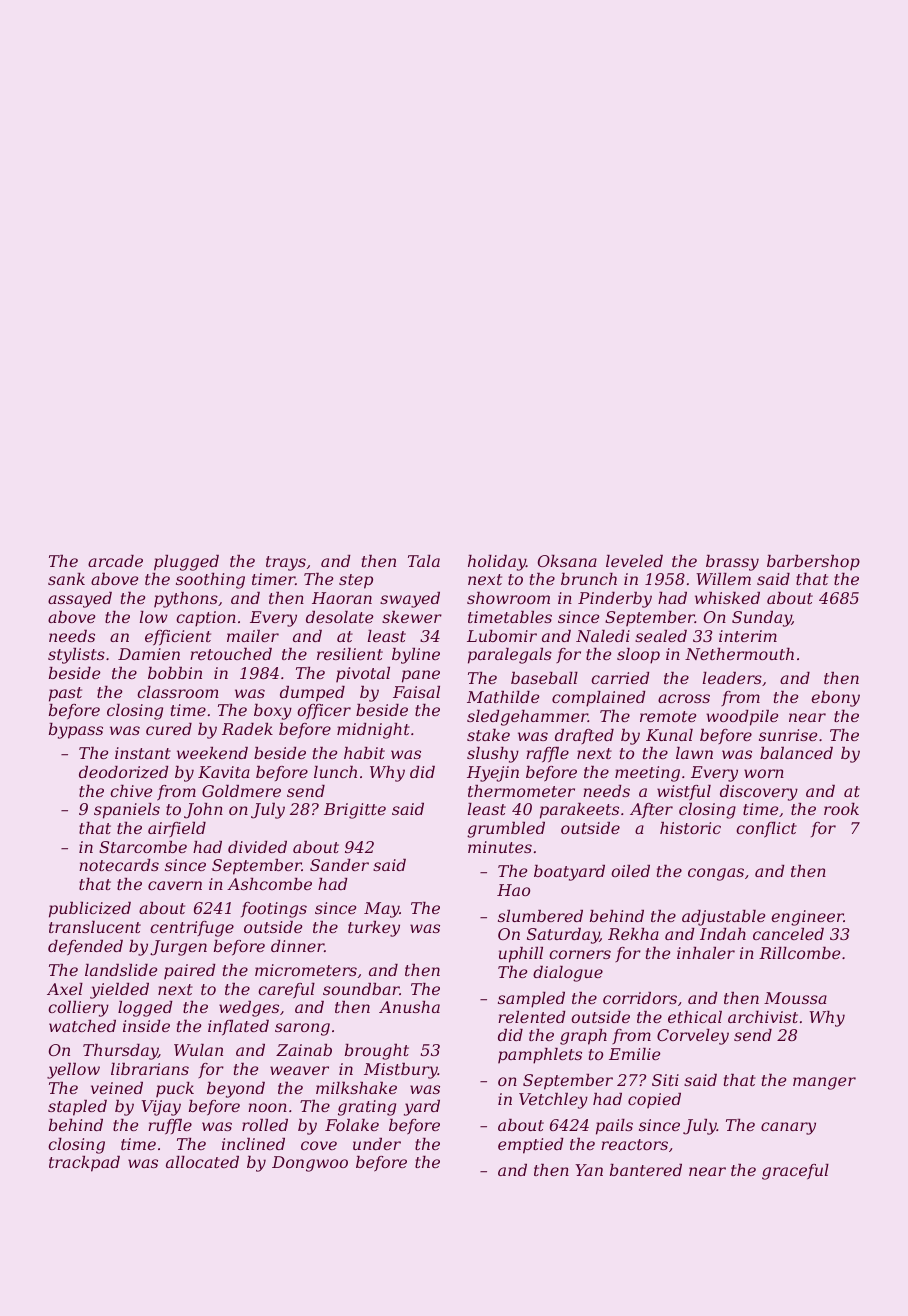 Image resolution: width=908 pixels, height=1316 pixels. What do you see at coordinates (76, 656) in the screenshot?
I see `stylists` at bounding box center [76, 656].
